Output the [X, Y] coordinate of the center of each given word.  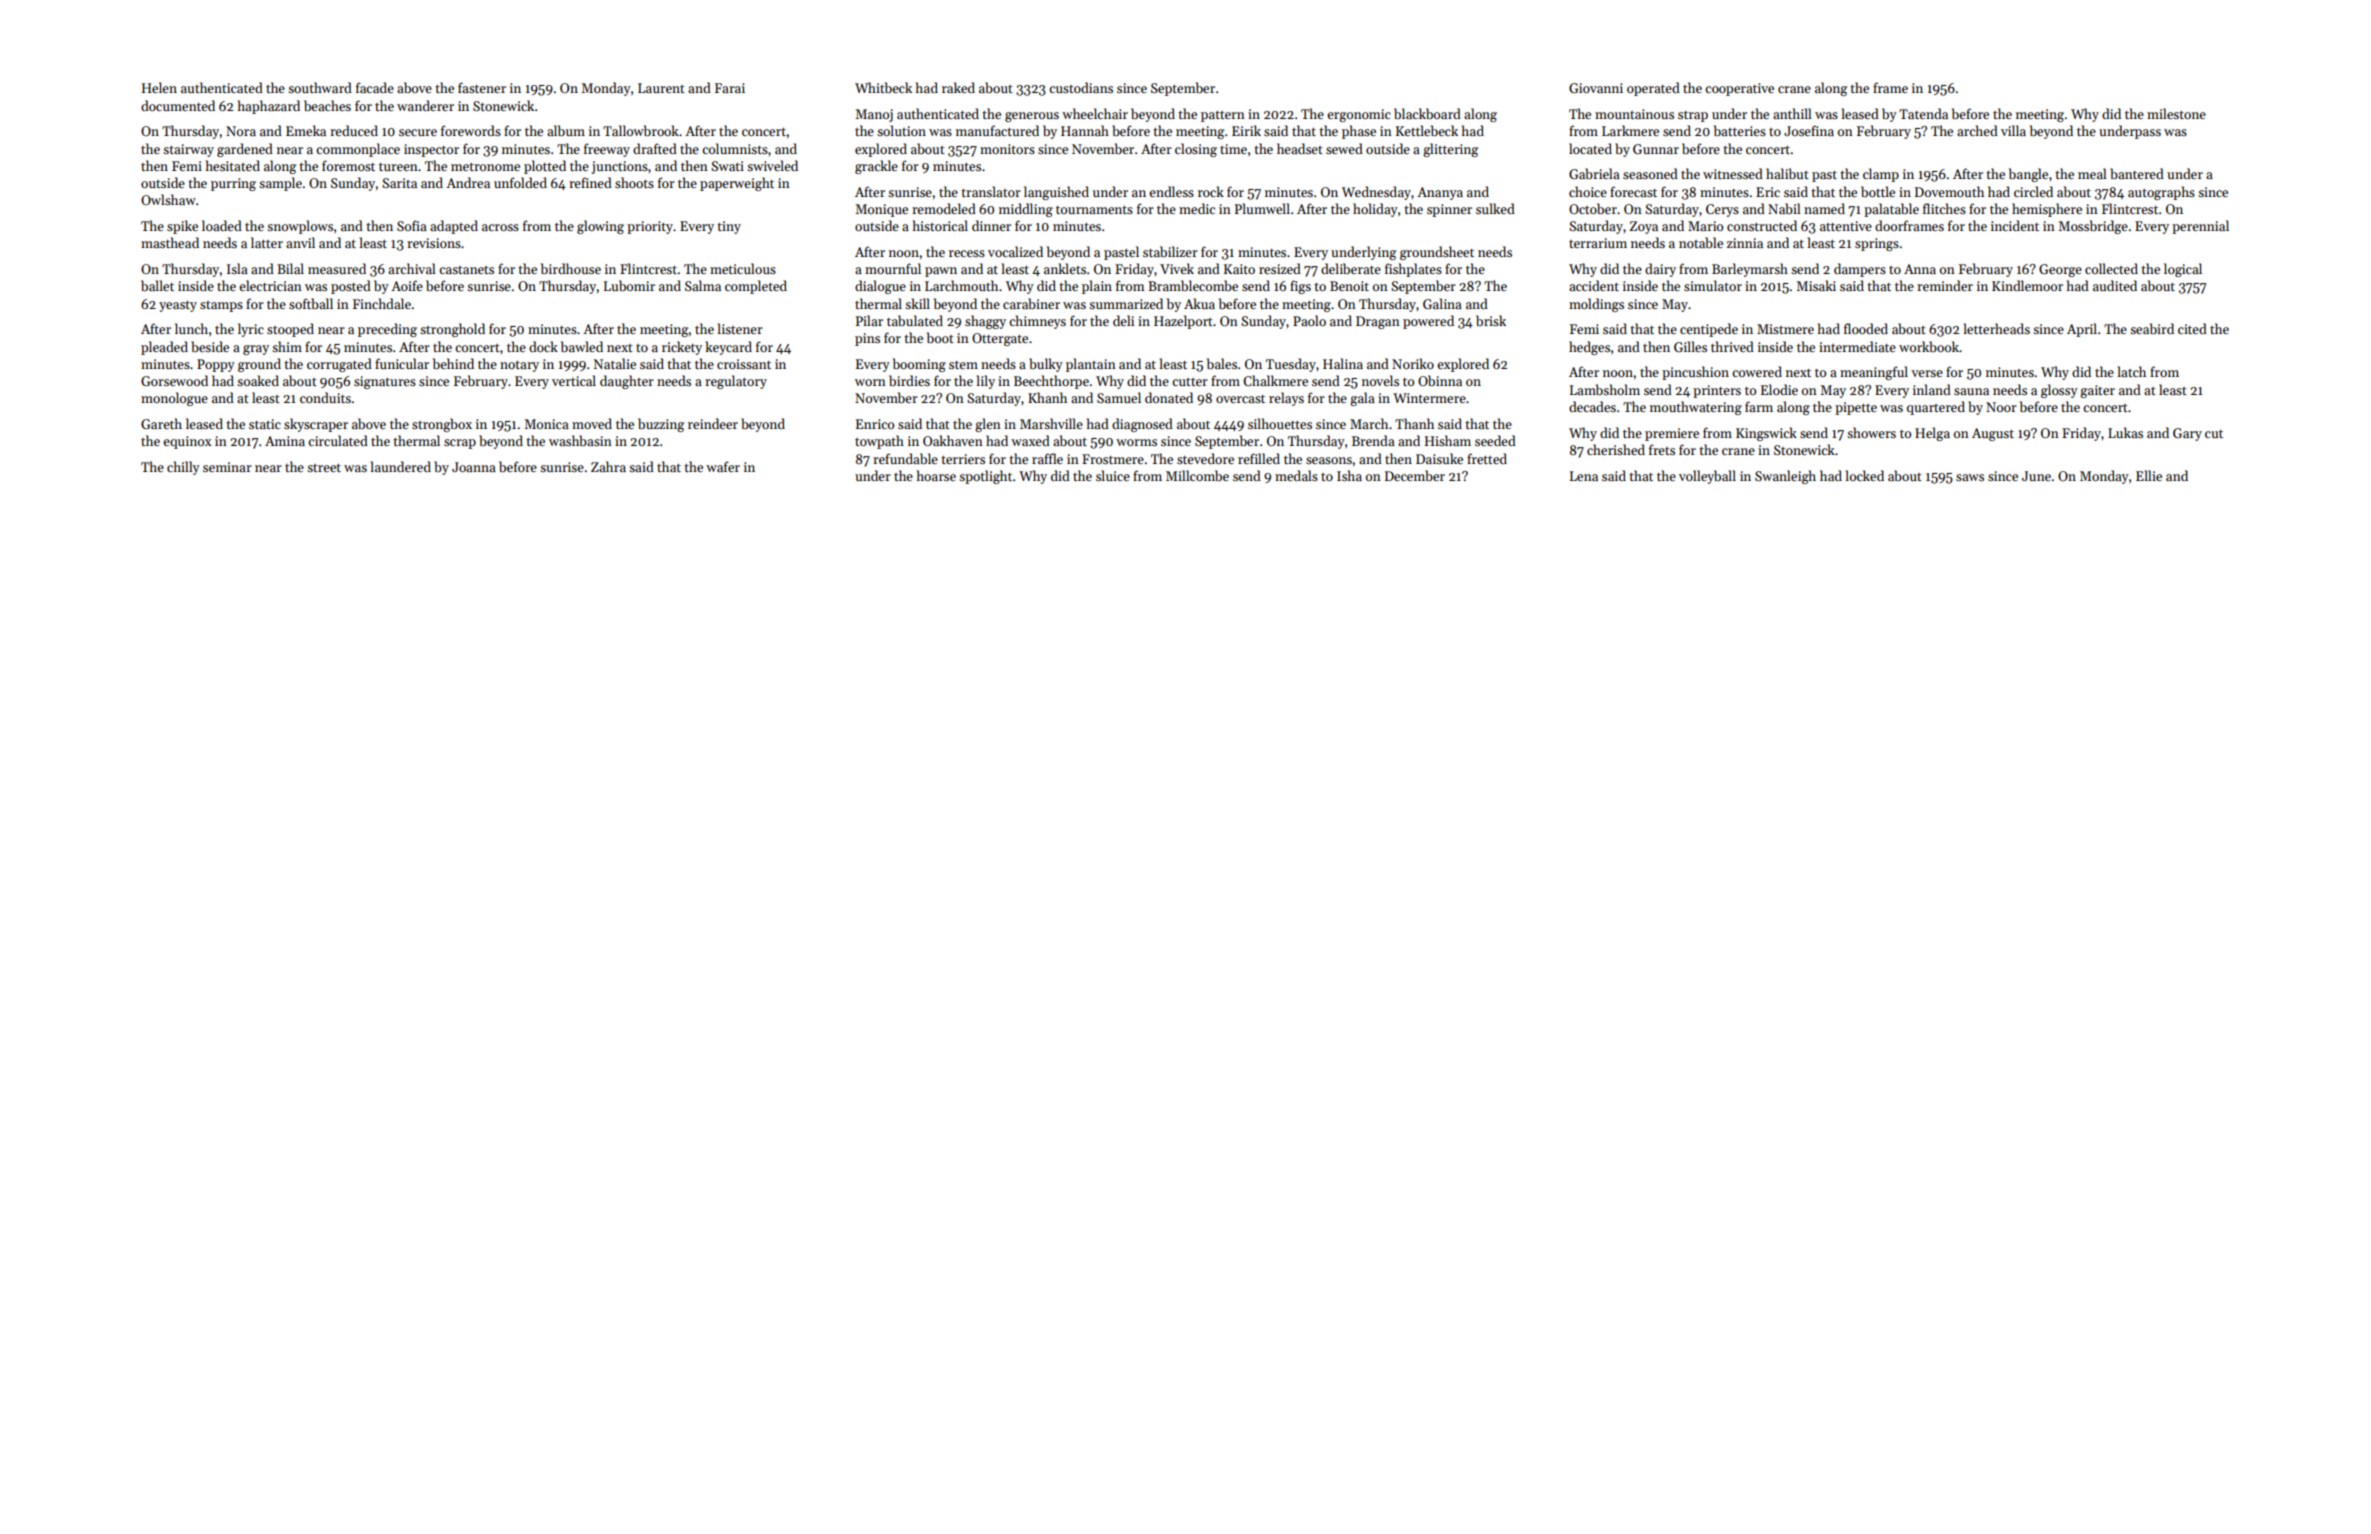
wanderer [425, 105]
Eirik [1246, 130]
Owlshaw [168, 199]
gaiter [2097, 391]
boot [940, 337]
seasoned [1650, 173]
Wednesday [1376, 193]
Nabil [1784, 208]
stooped [290, 330]
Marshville [1051, 423]
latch [2131, 371]
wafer [723, 466]
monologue [174, 399]
